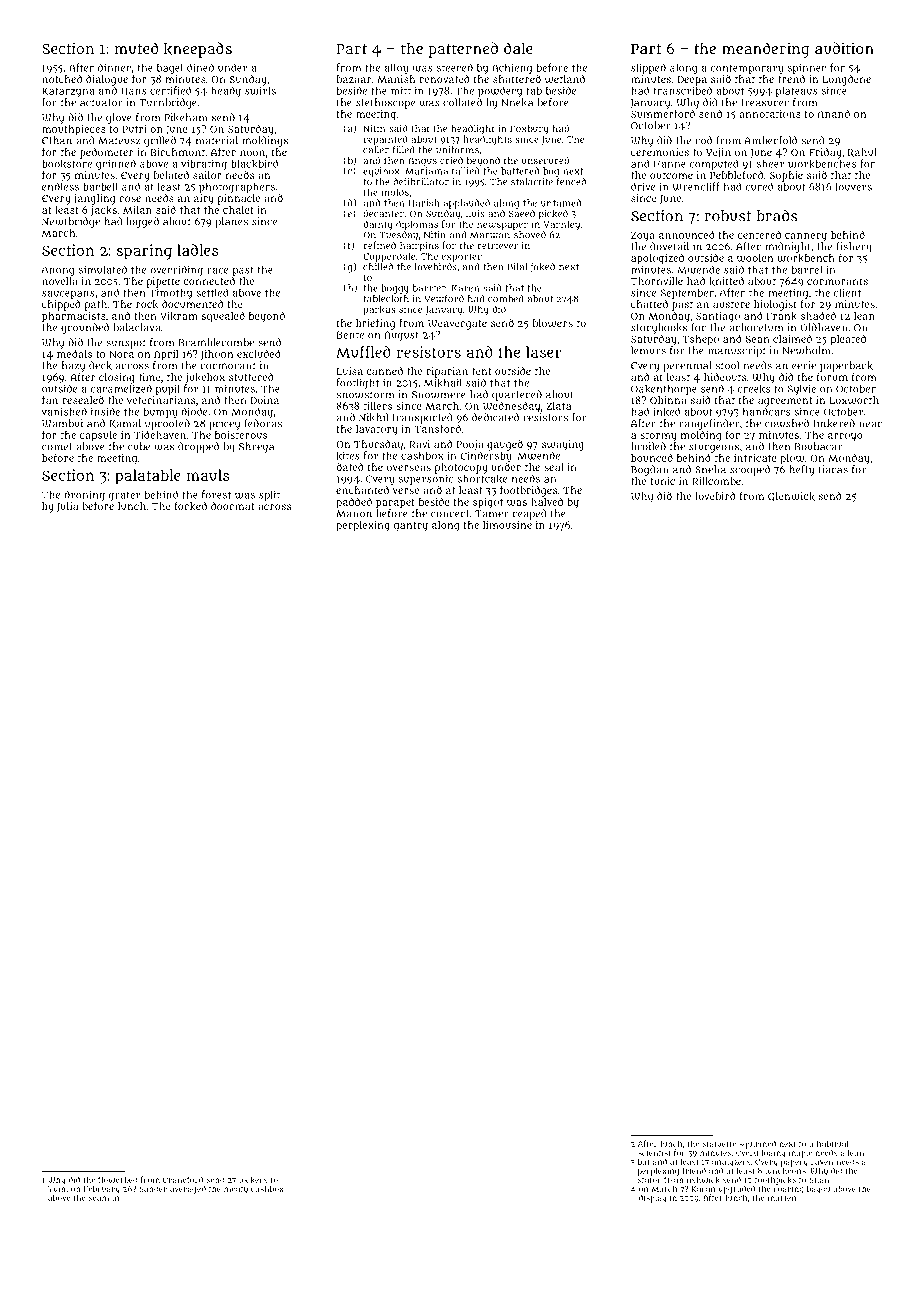 The image size is (924, 1308). Describe the element at coordinates (833, 469) in the document. I see `tiaras` at that location.
